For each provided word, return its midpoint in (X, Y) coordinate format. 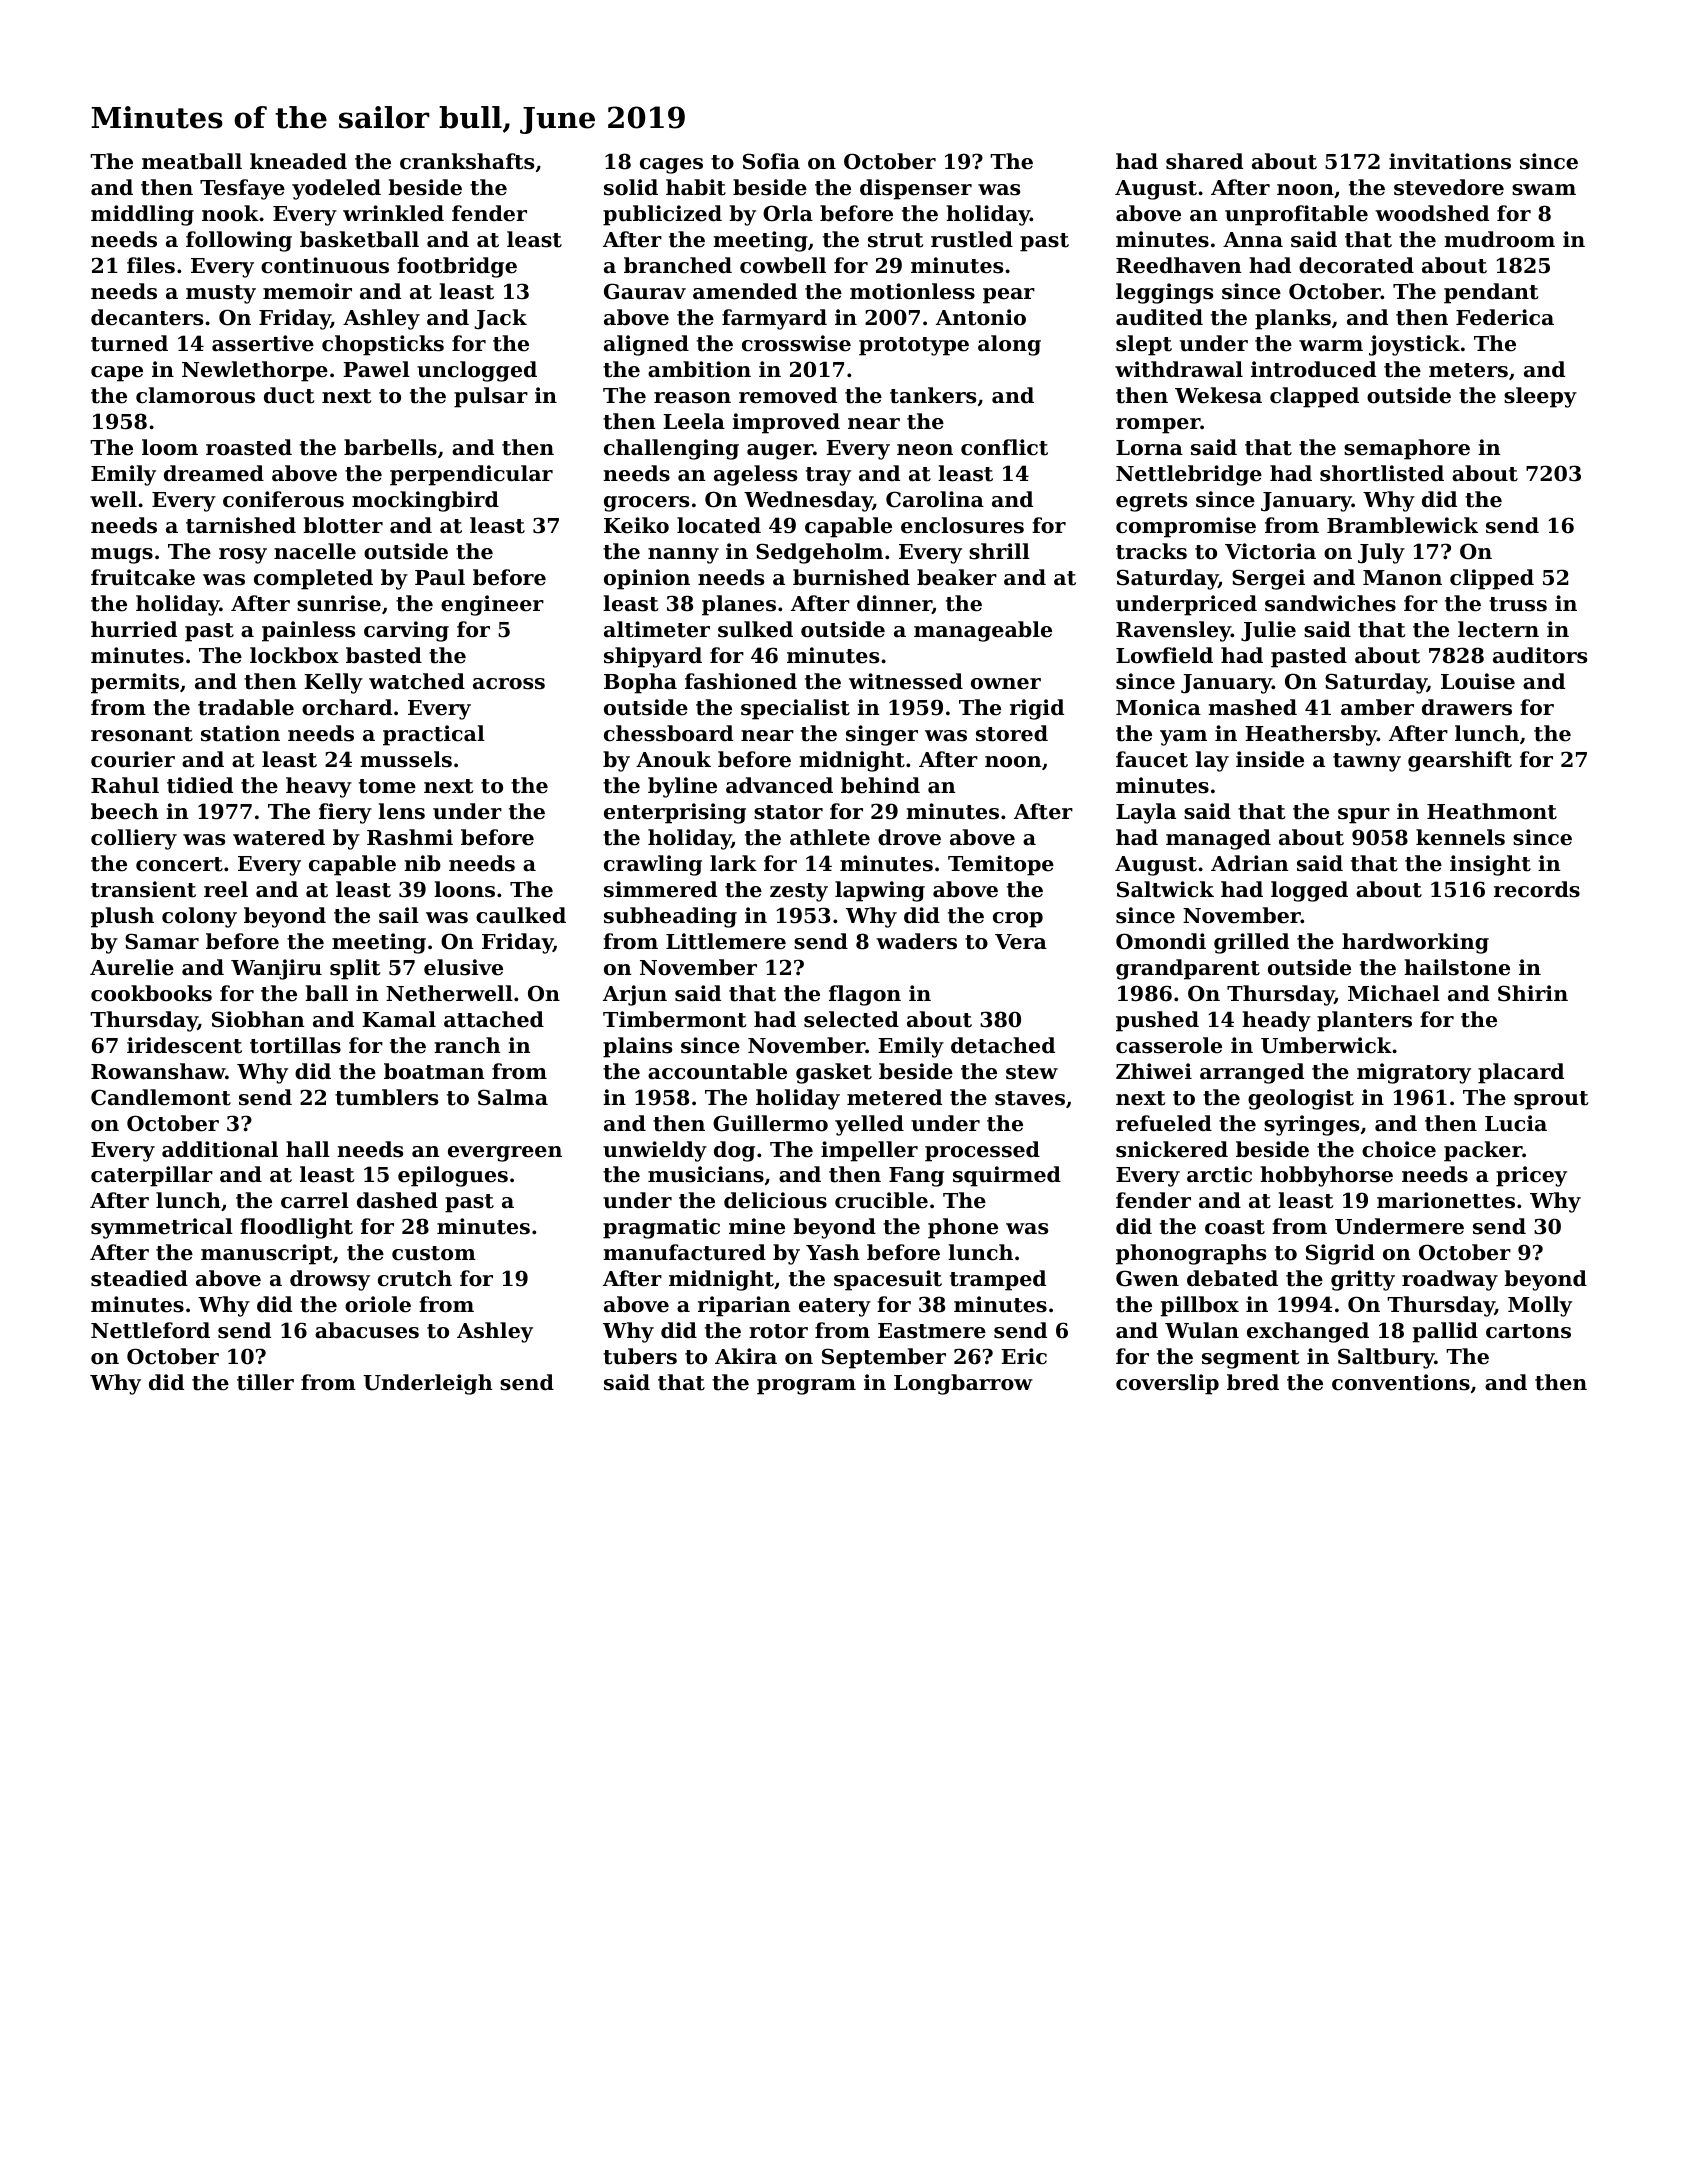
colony (199, 917)
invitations (1450, 161)
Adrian (1250, 863)
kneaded (298, 161)
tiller (265, 1382)
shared (1204, 161)
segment (1250, 1359)
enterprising (675, 813)
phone (963, 1228)
